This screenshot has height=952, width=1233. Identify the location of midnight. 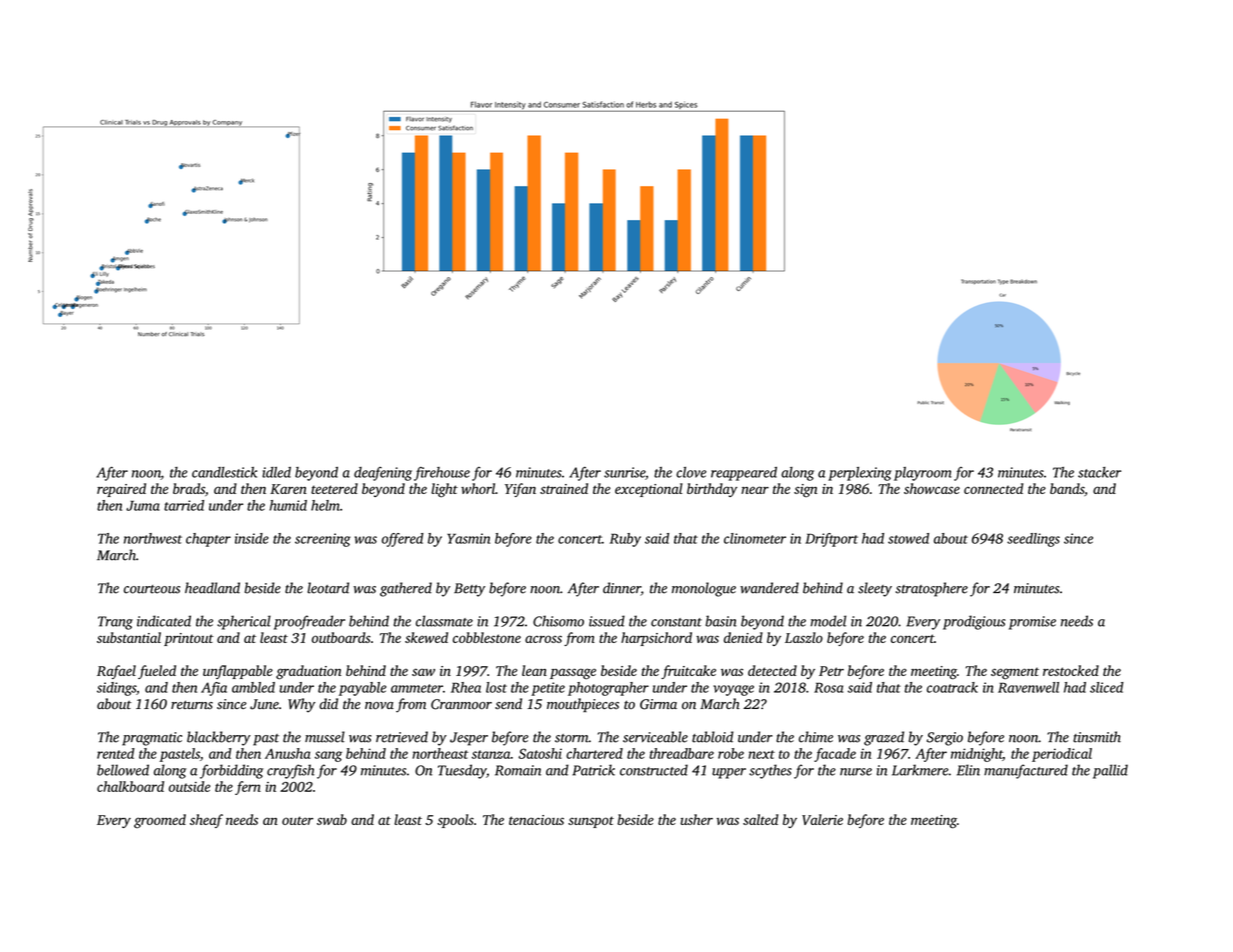
(977, 755).
